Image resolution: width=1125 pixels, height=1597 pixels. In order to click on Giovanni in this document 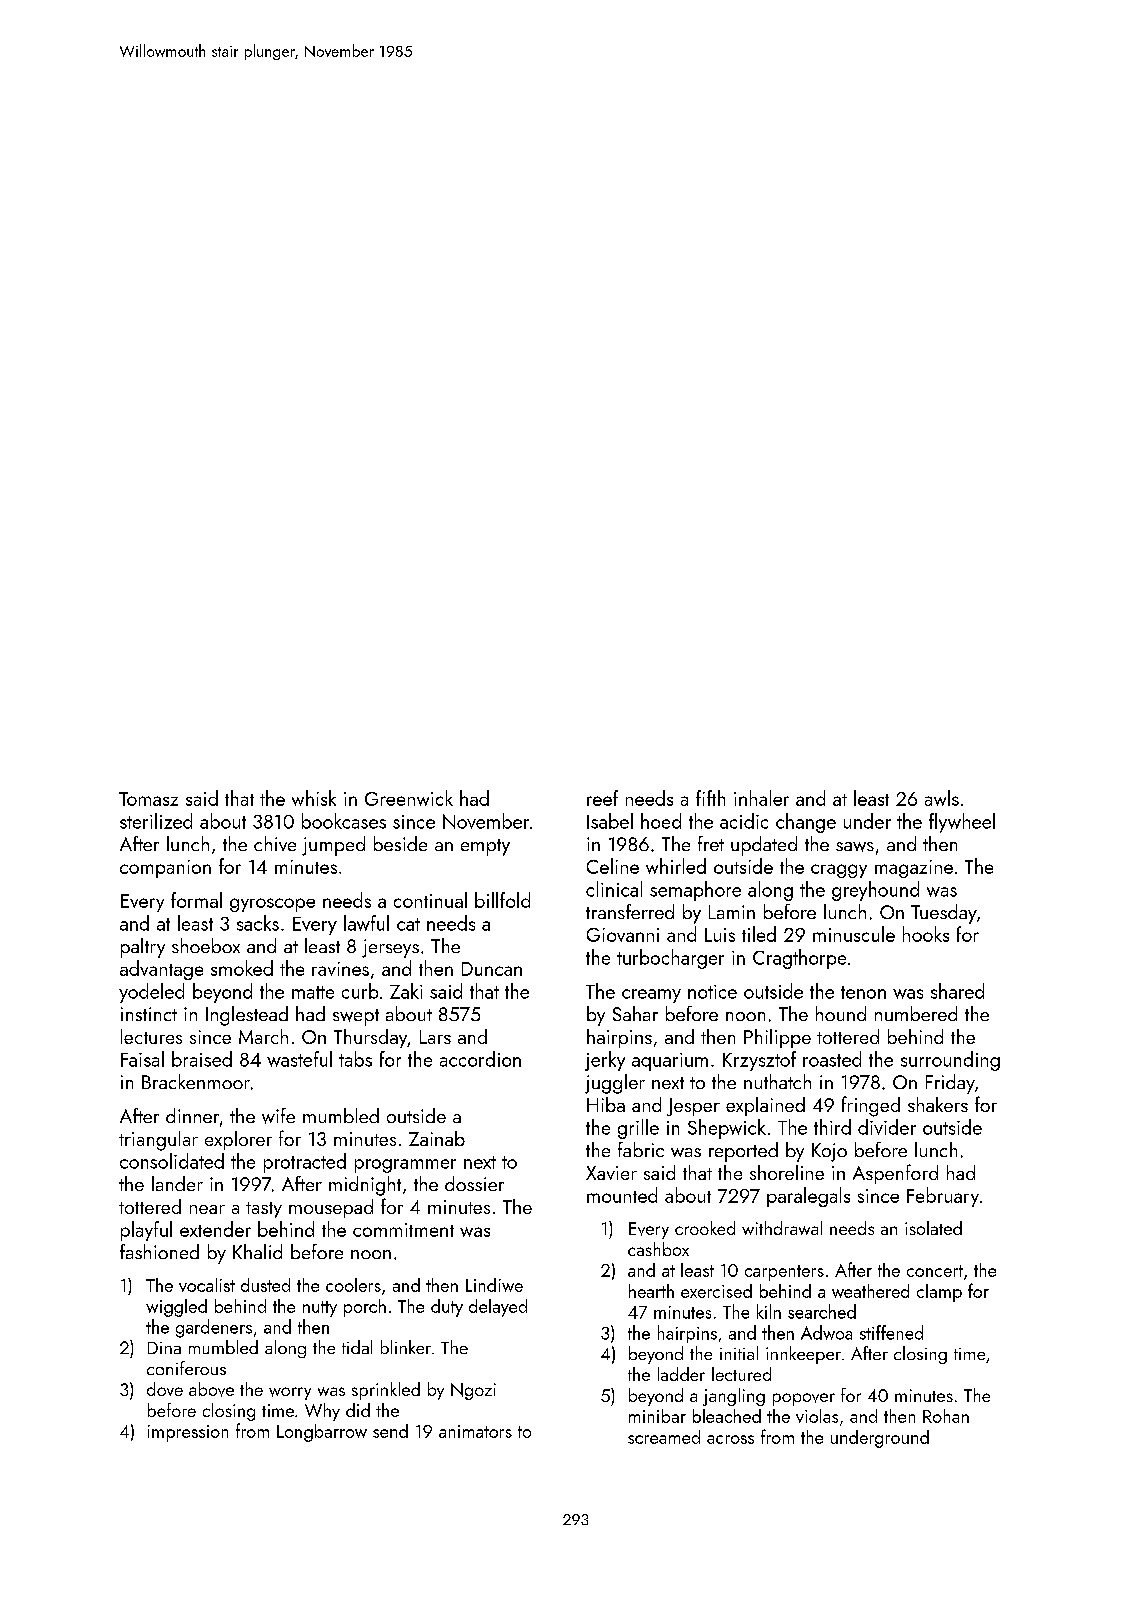, I will do `click(623, 935)`.
